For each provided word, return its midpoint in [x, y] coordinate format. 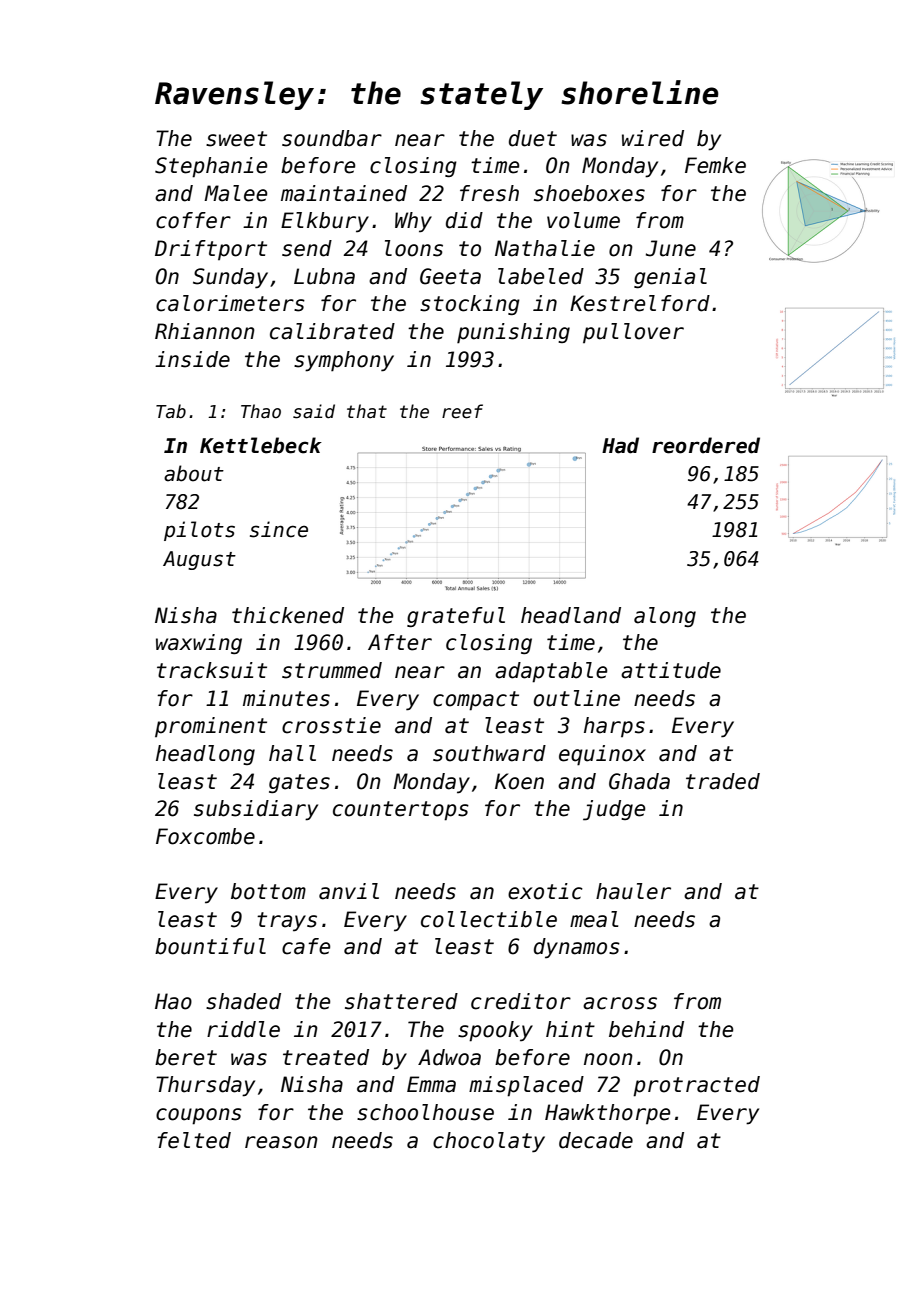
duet [533, 138]
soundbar [332, 138]
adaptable [551, 672]
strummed [332, 670]
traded [723, 781]
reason [281, 1142]
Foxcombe [205, 836]
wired [653, 138]
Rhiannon [205, 331]
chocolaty [489, 1142]
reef [462, 411]
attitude [671, 670]
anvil [349, 891]
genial [670, 278]
